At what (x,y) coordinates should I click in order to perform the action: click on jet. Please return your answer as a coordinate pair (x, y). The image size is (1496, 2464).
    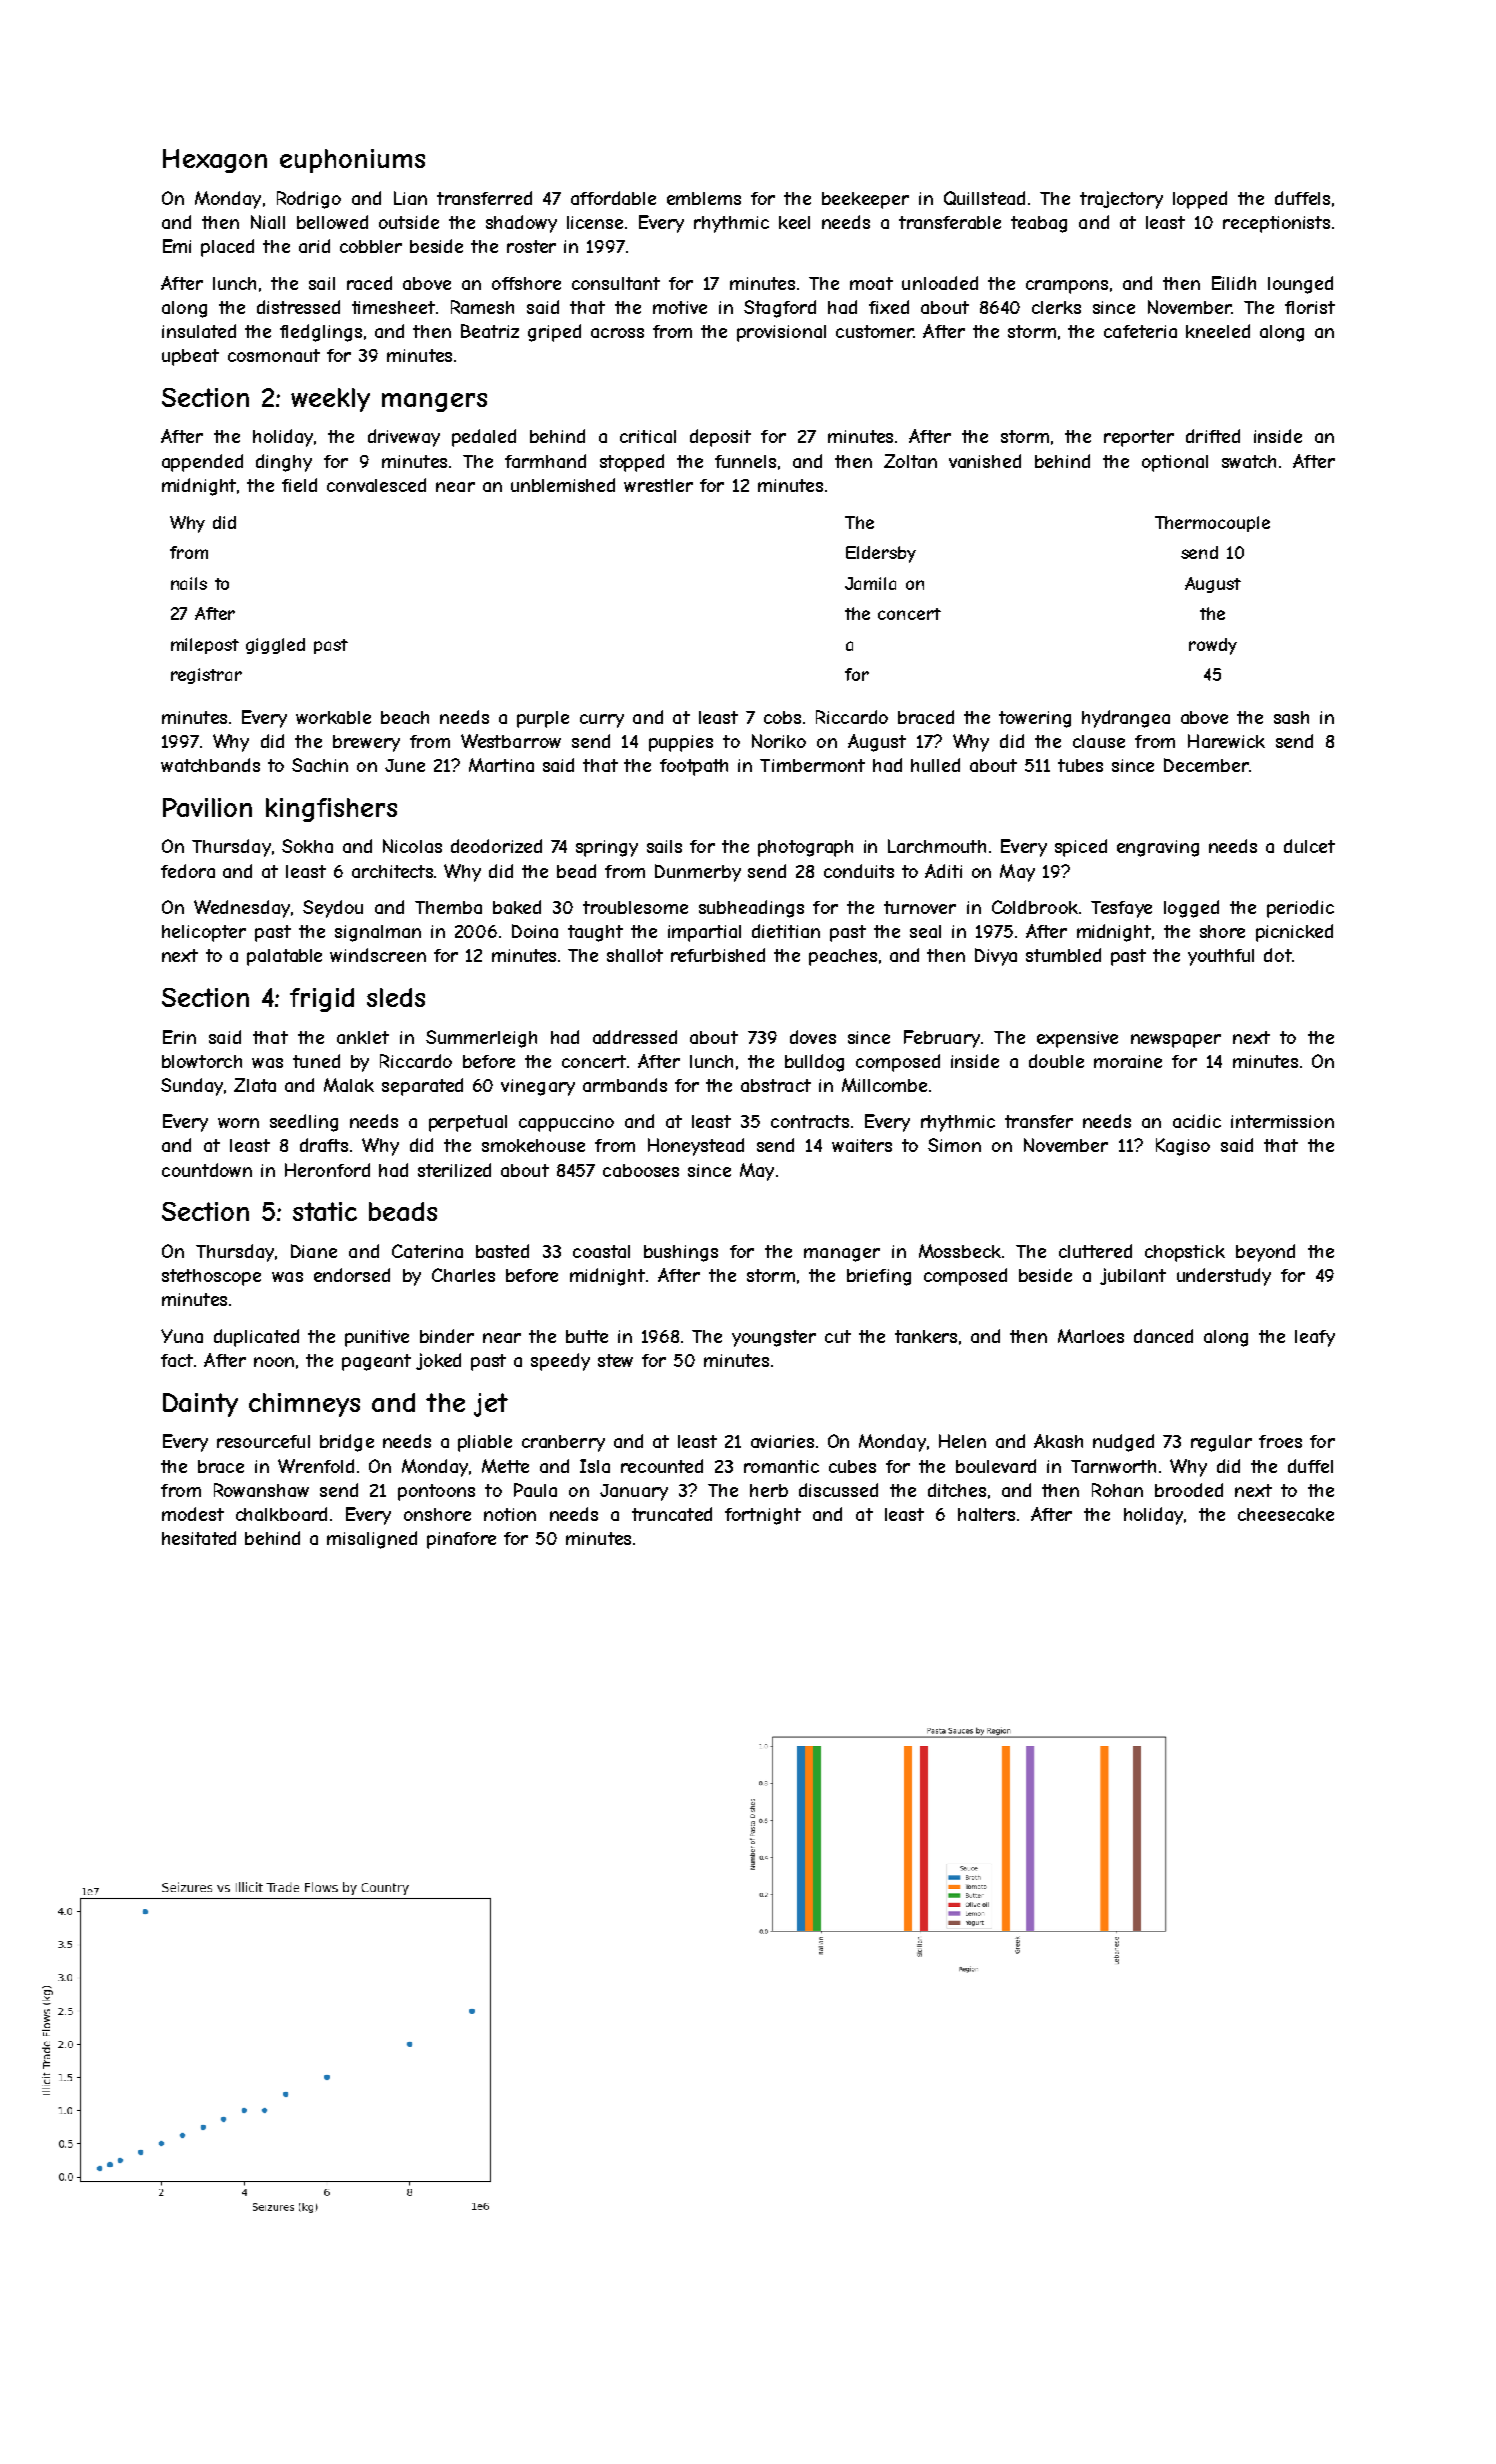
    Looking at the image, I should click on (491, 1405).
